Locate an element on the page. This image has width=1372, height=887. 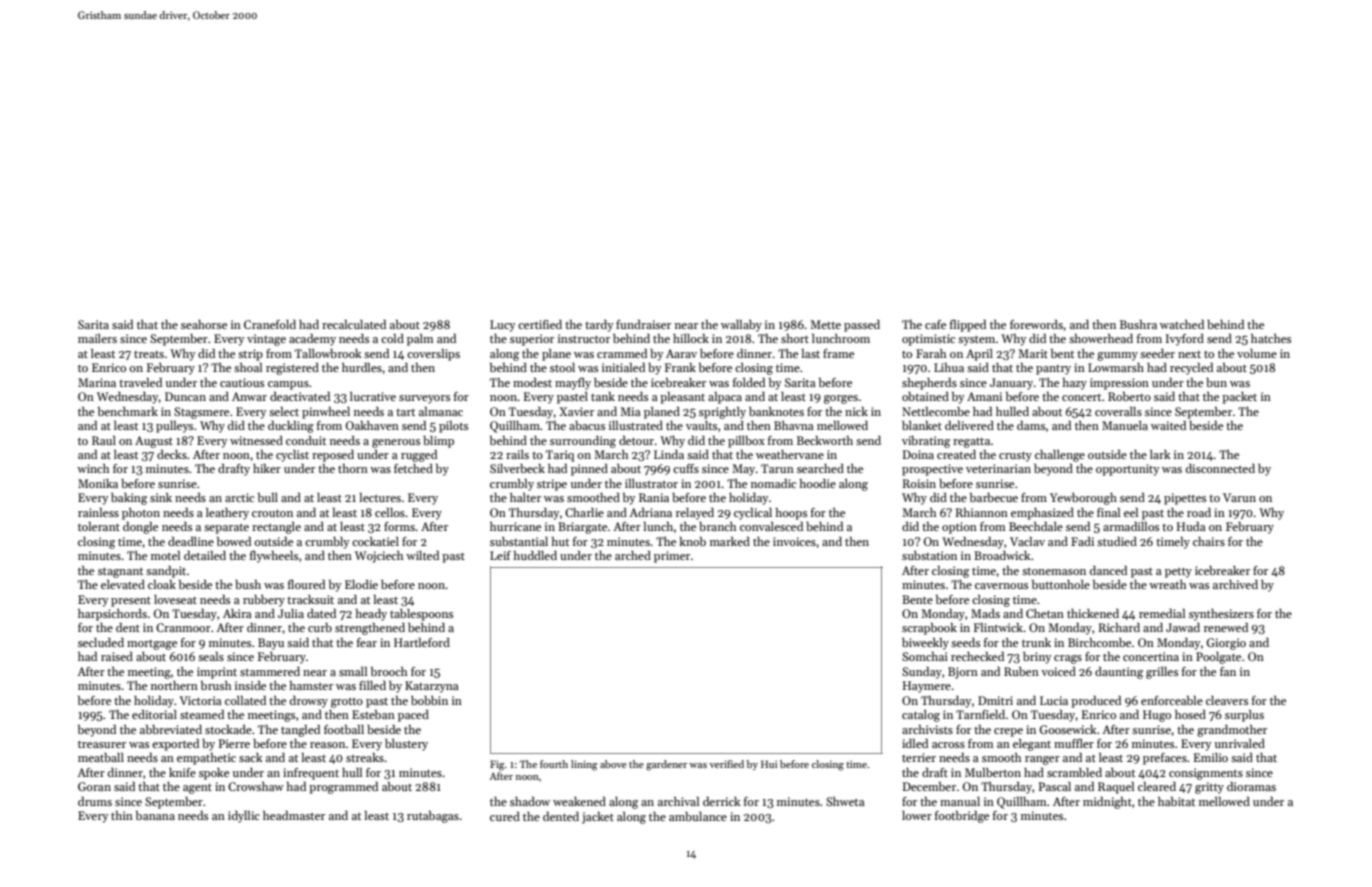
hurdles is located at coordinates (362, 367).
